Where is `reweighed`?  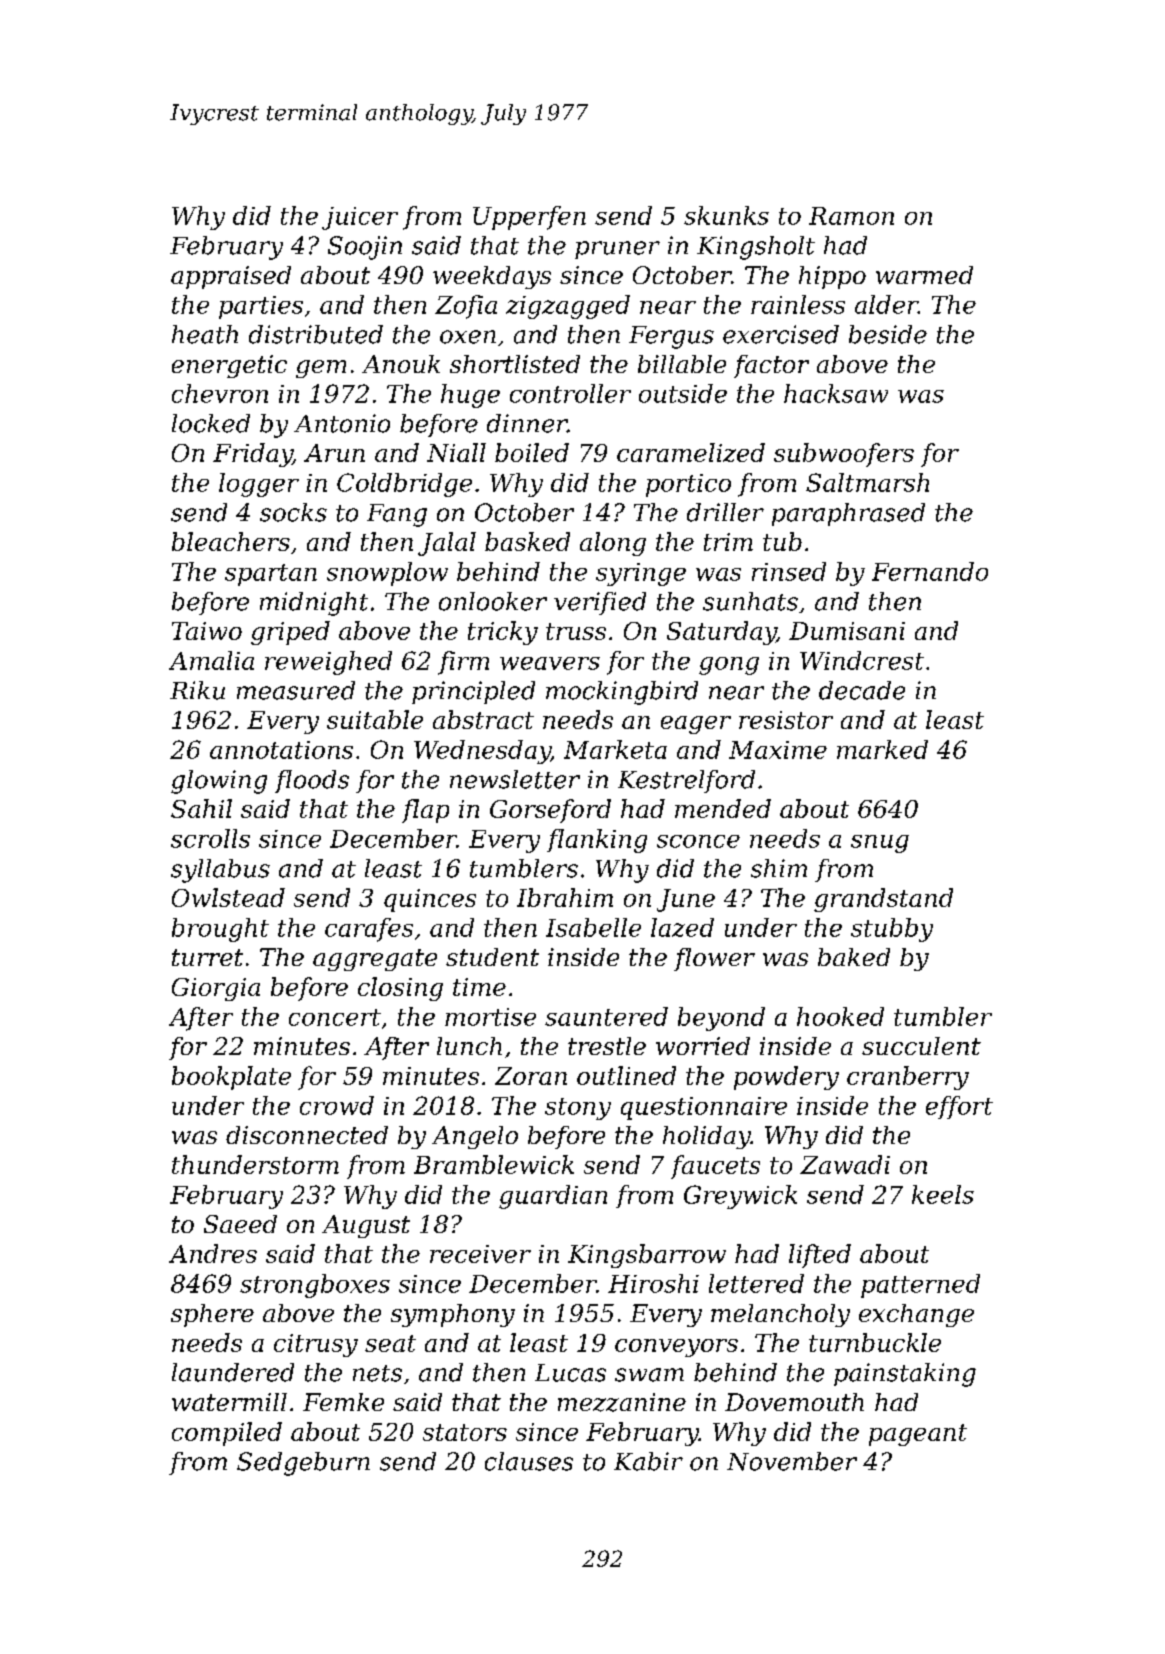 reweighed is located at coordinates (328, 663).
